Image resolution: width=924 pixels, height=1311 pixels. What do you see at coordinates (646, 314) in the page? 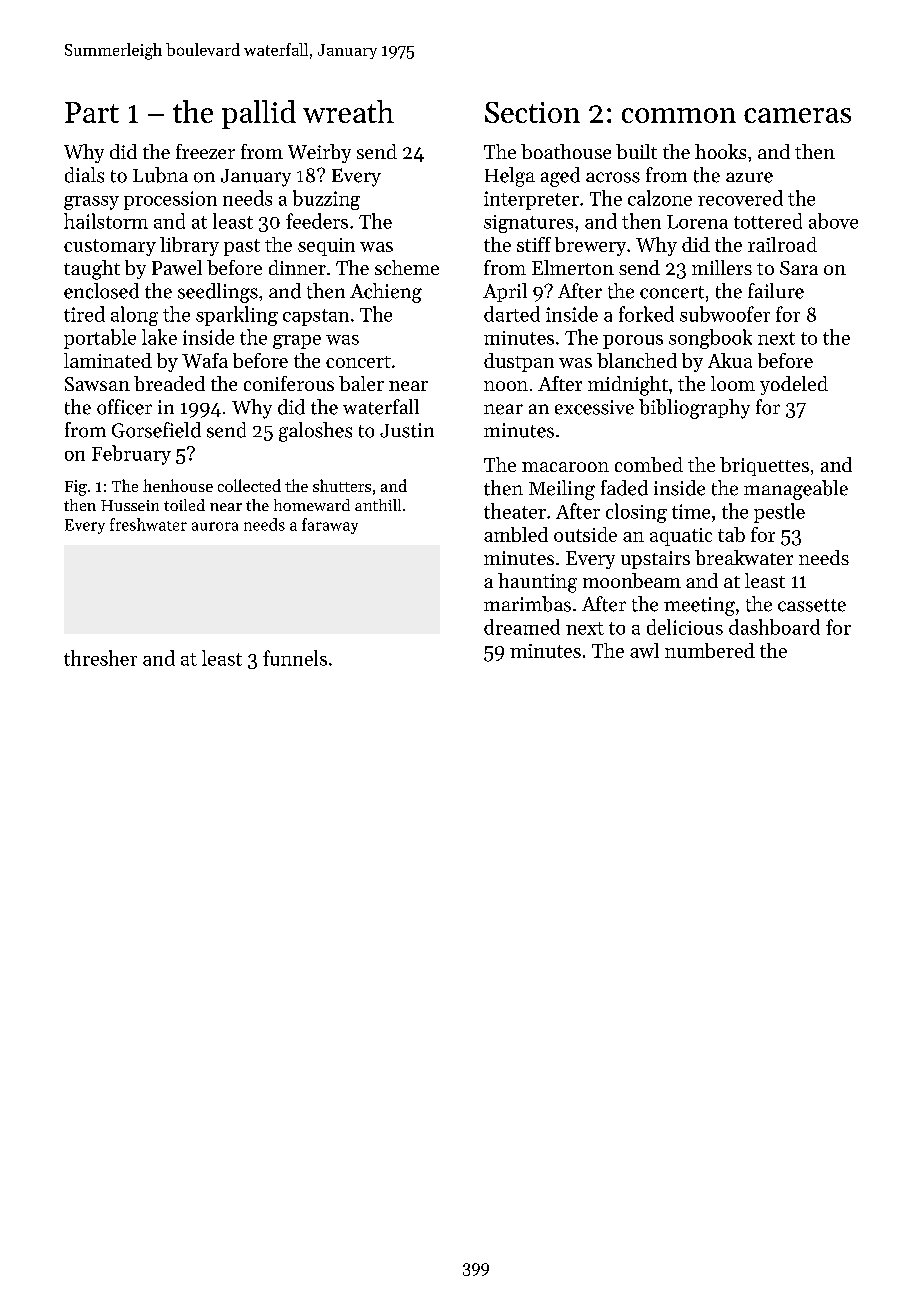
I see `forked` at bounding box center [646, 314].
